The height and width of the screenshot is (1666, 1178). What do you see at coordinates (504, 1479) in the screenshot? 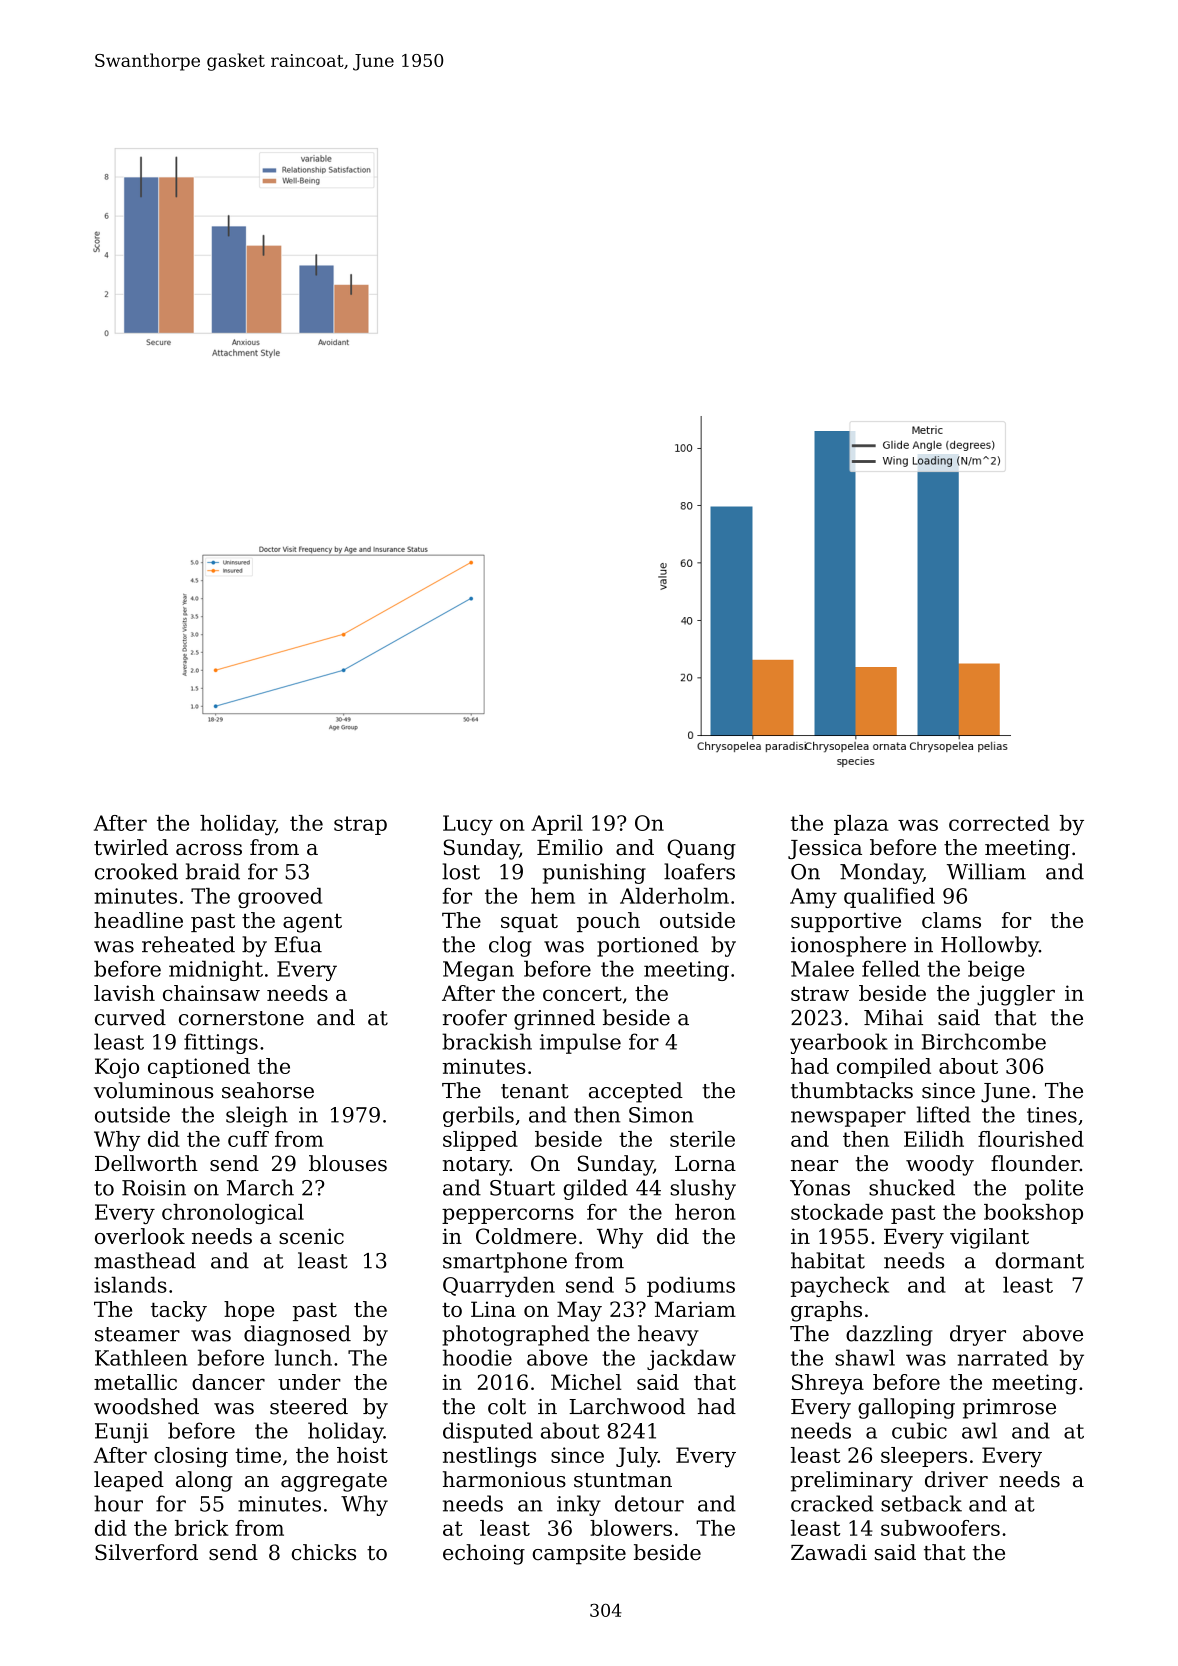
I see `harmonious` at bounding box center [504, 1479].
